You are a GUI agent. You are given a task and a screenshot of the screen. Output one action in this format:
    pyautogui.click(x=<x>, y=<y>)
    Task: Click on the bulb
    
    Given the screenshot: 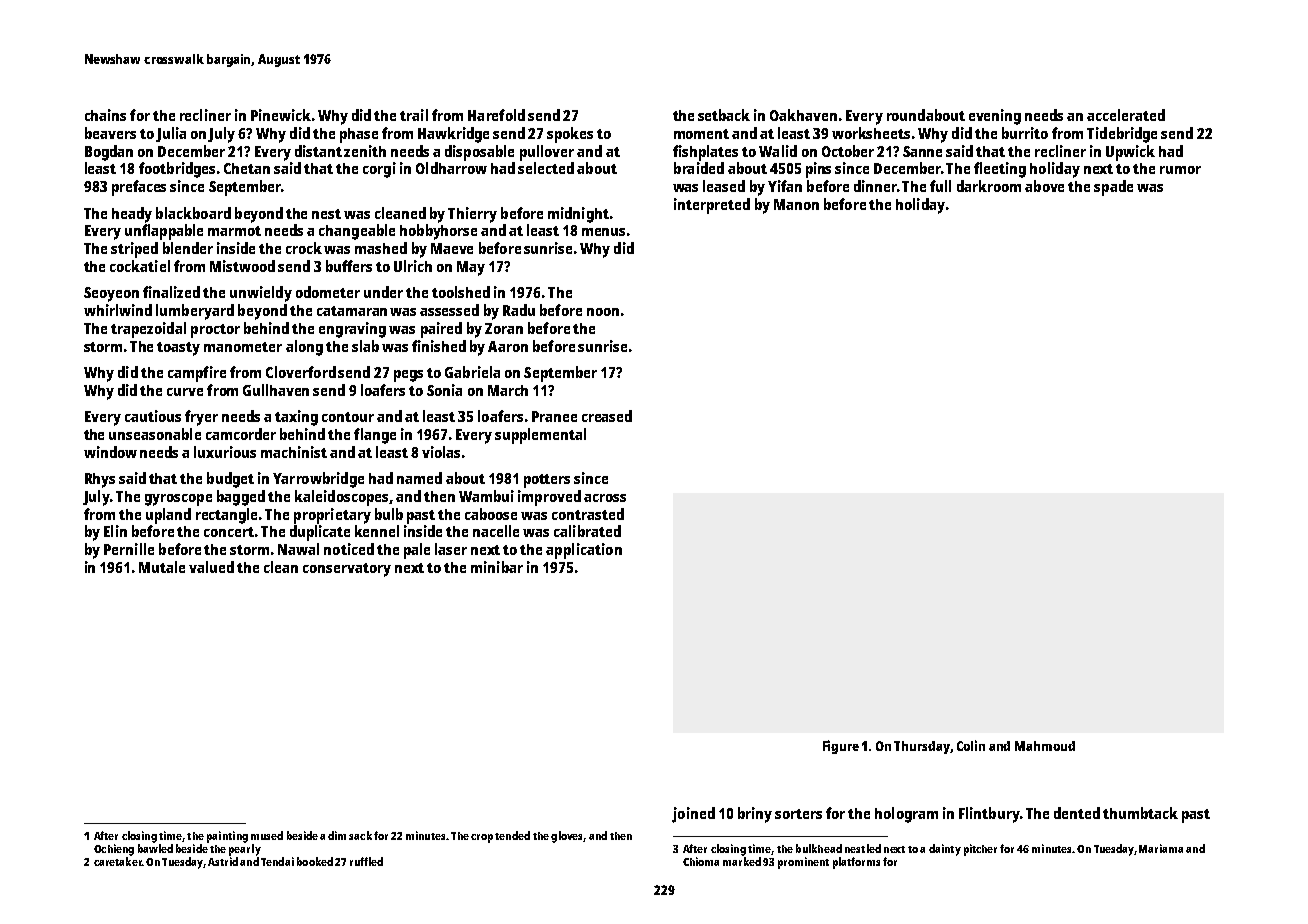 What is the action you would take?
    pyautogui.click(x=389, y=514)
